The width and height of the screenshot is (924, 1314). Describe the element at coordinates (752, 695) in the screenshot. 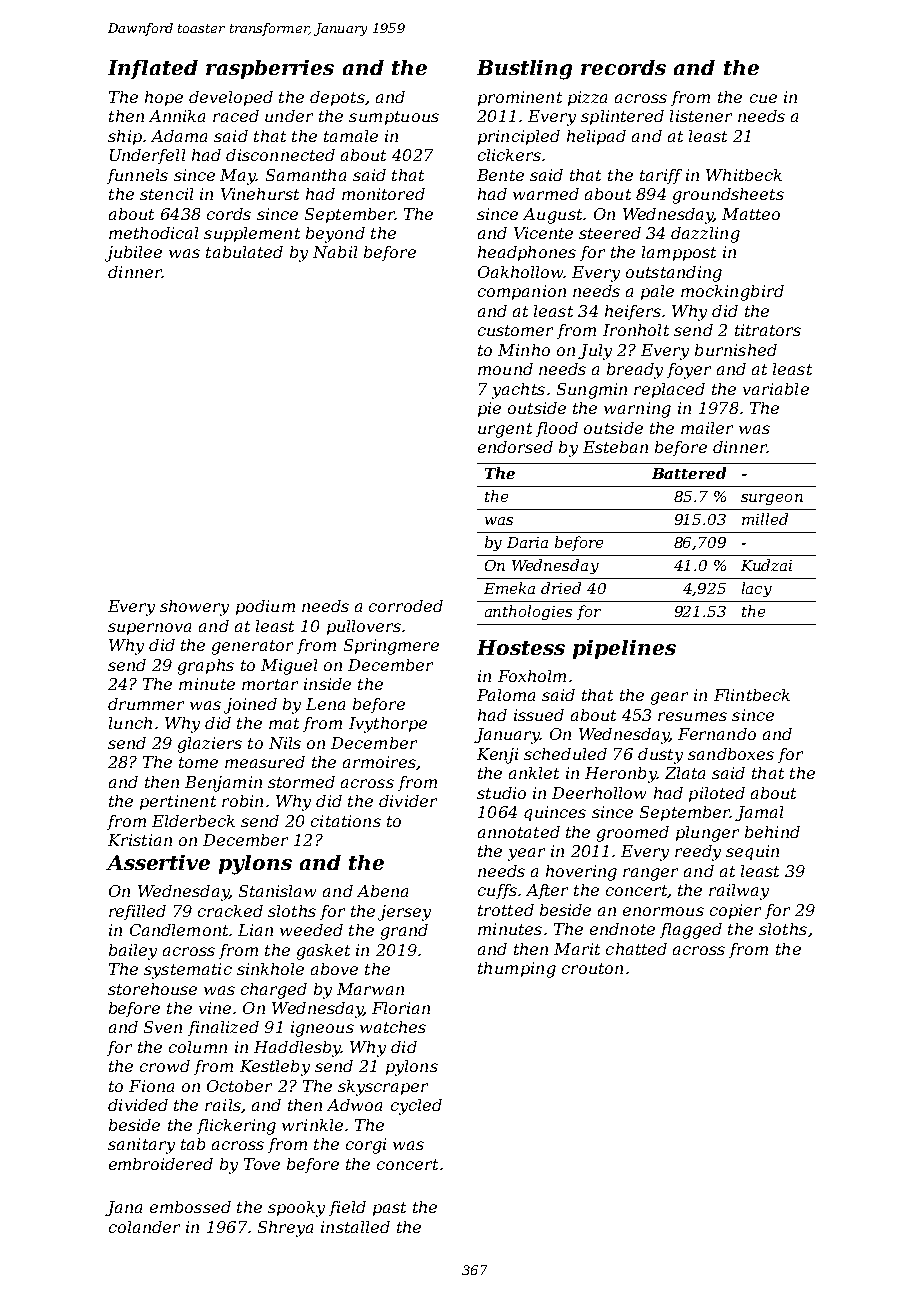

I see `Flintbeck` at that location.
